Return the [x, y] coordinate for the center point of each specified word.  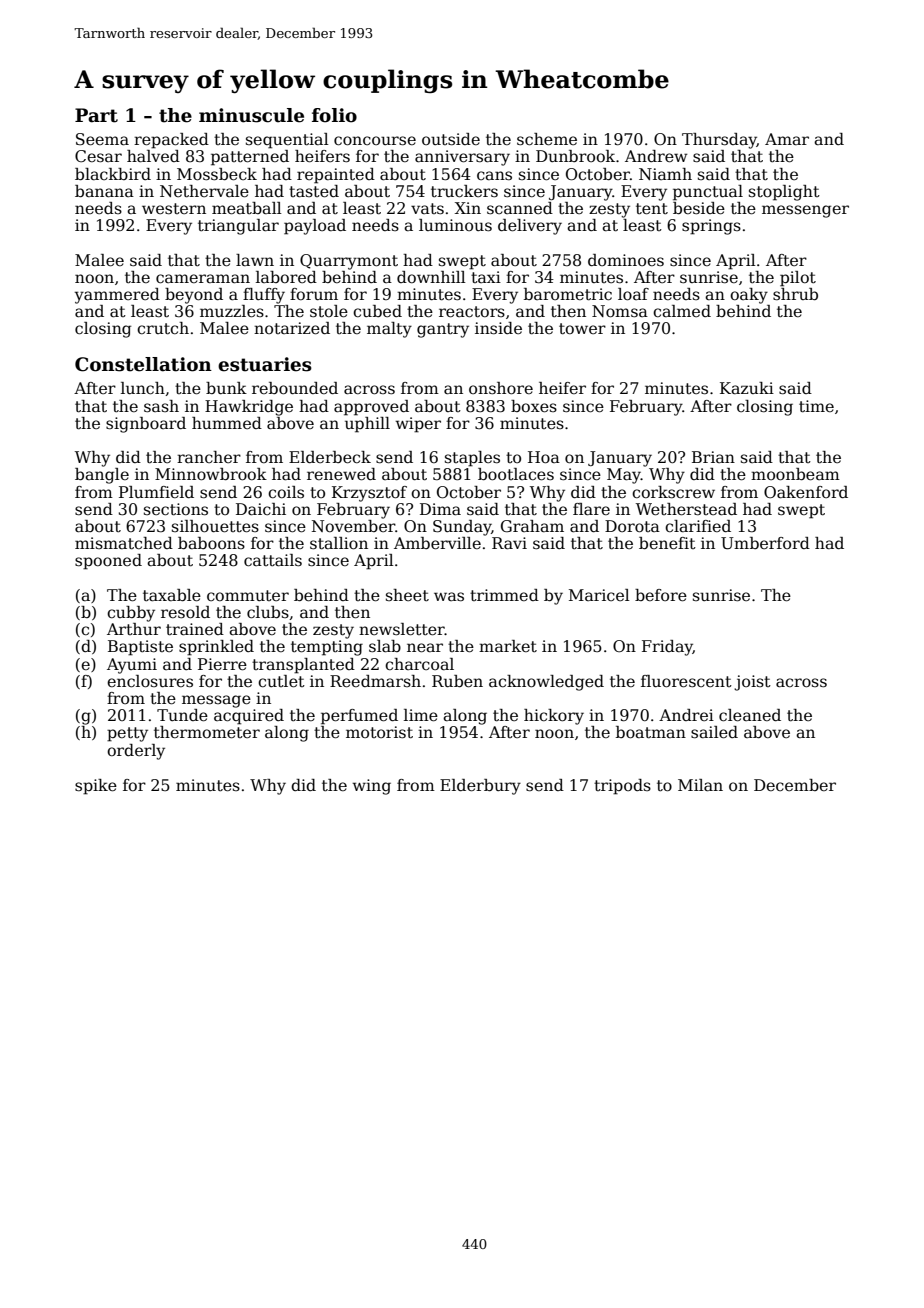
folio [334, 115]
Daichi [261, 509]
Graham [532, 526]
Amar [787, 139]
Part [96, 115]
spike [96, 787]
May [624, 476]
